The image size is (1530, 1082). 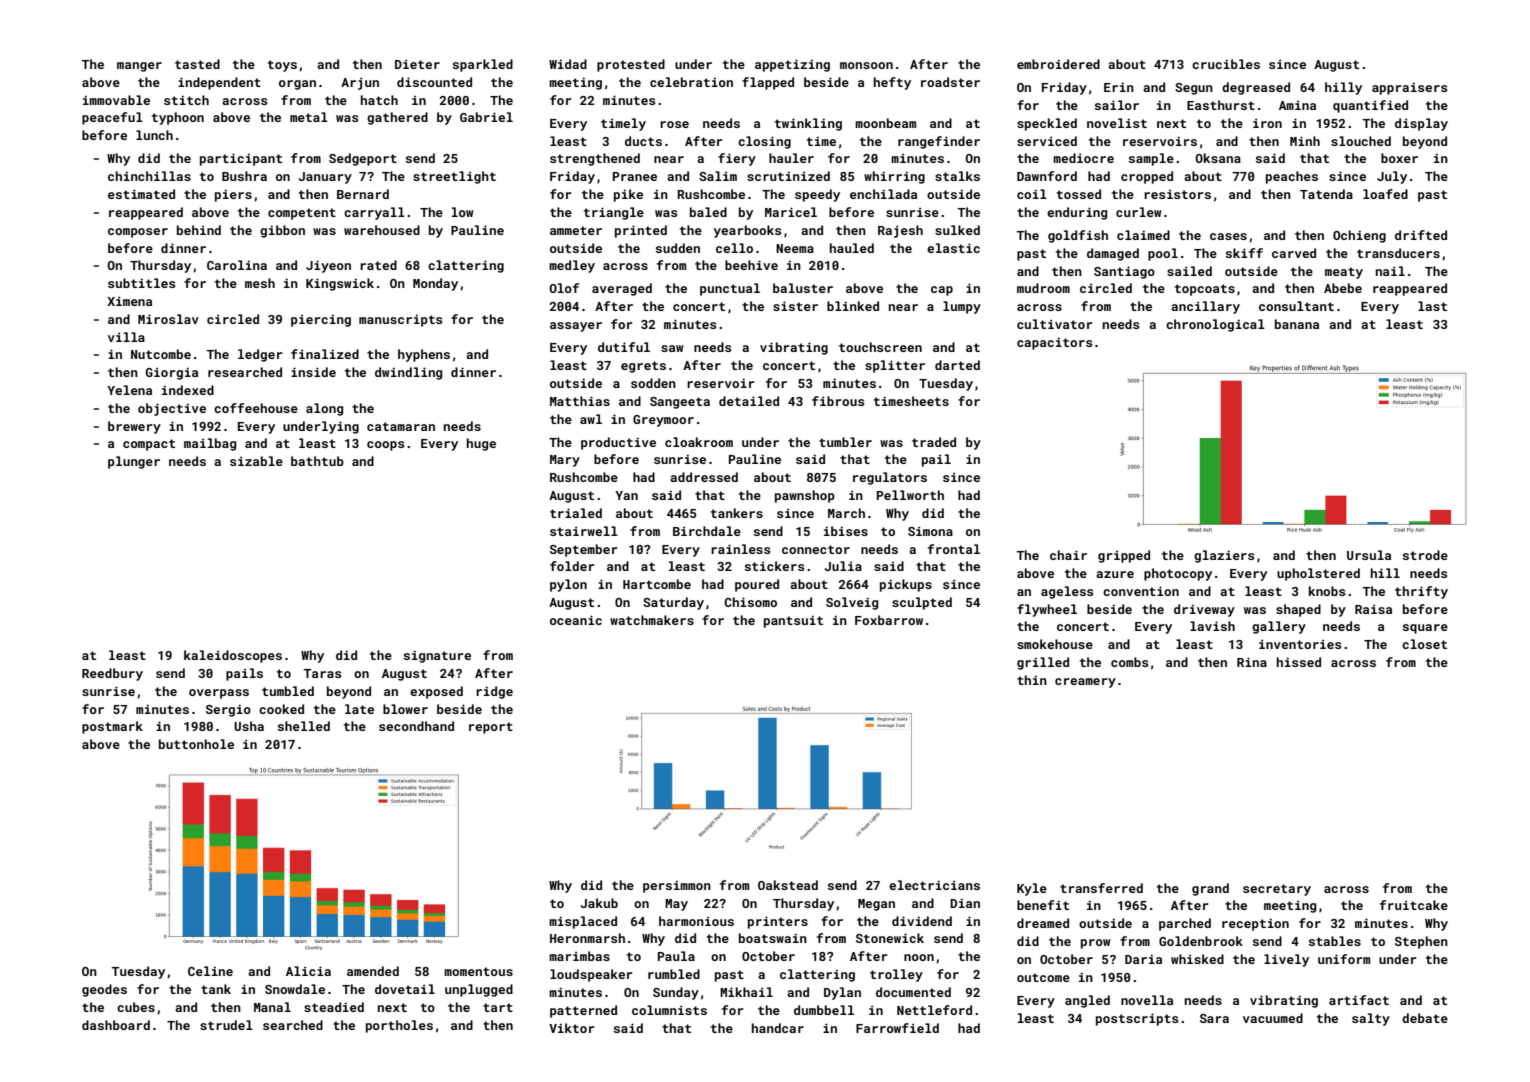 I want to click on Ximena, so click(x=129, y=301).
